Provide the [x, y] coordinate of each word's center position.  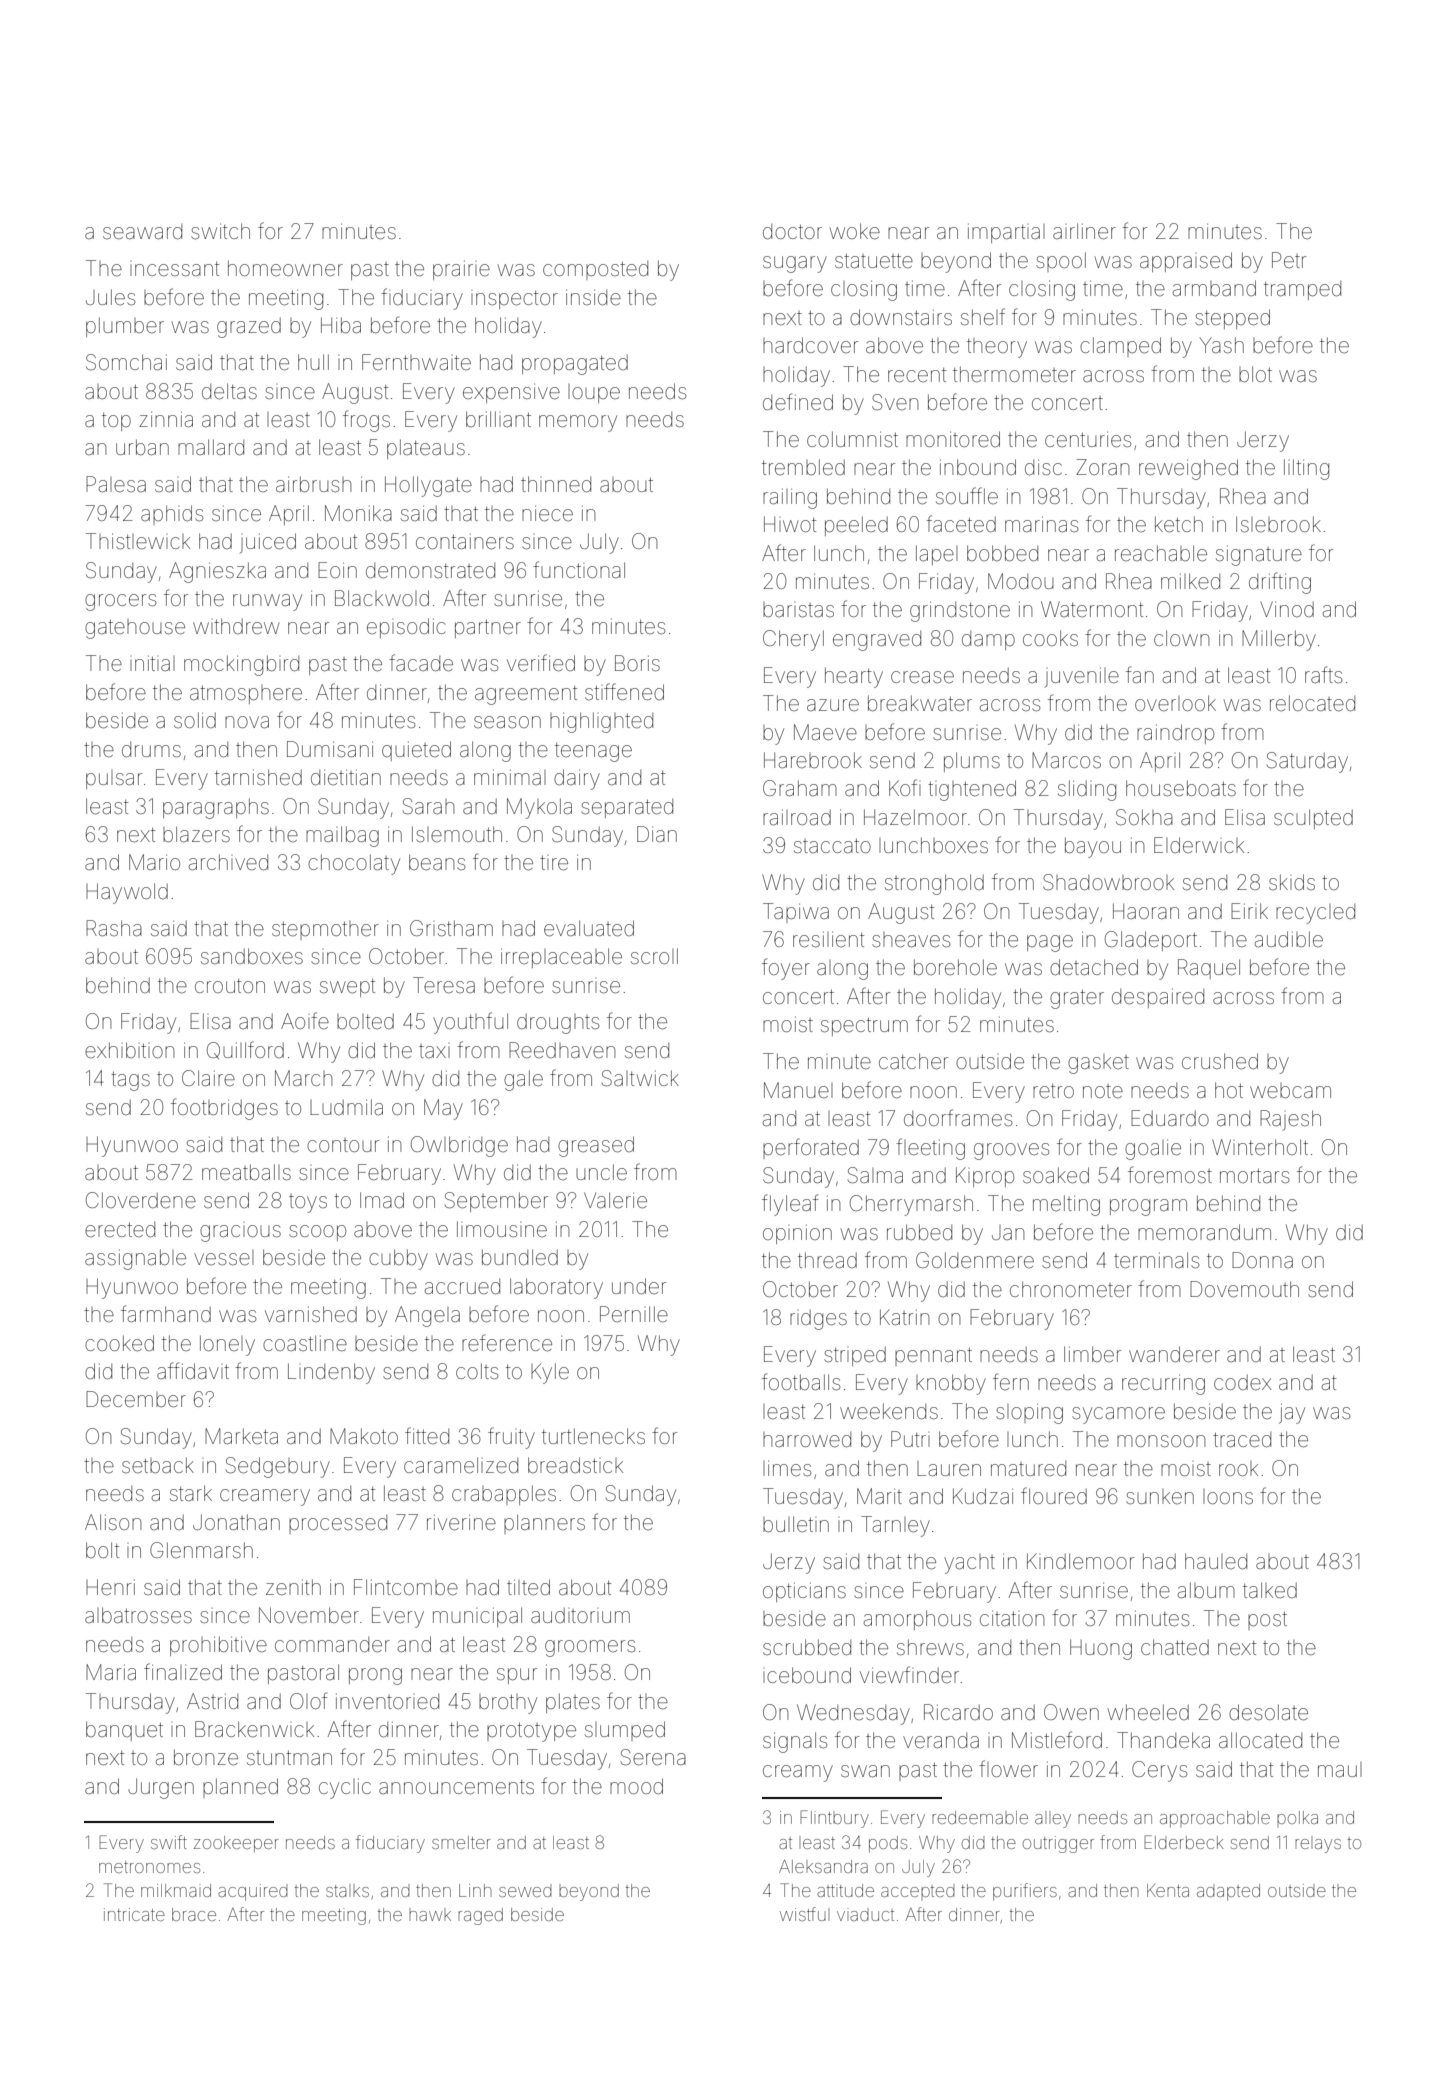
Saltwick [640, 1078]
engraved [877, 641]
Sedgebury [278, 1467]
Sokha [1144, 817]
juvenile [1082, 677]
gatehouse [135, 629]
